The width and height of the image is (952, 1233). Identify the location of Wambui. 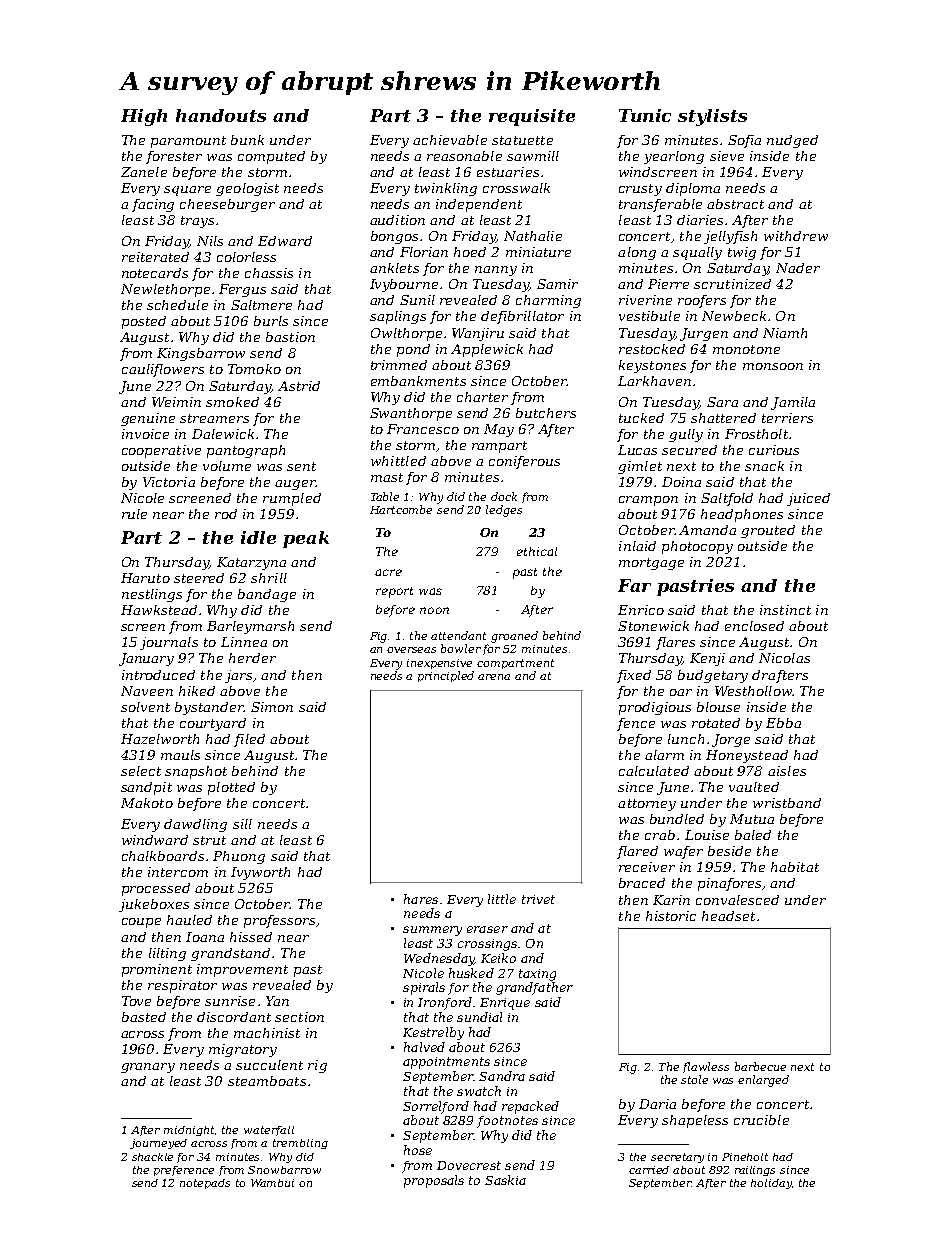
(272, 1183).
